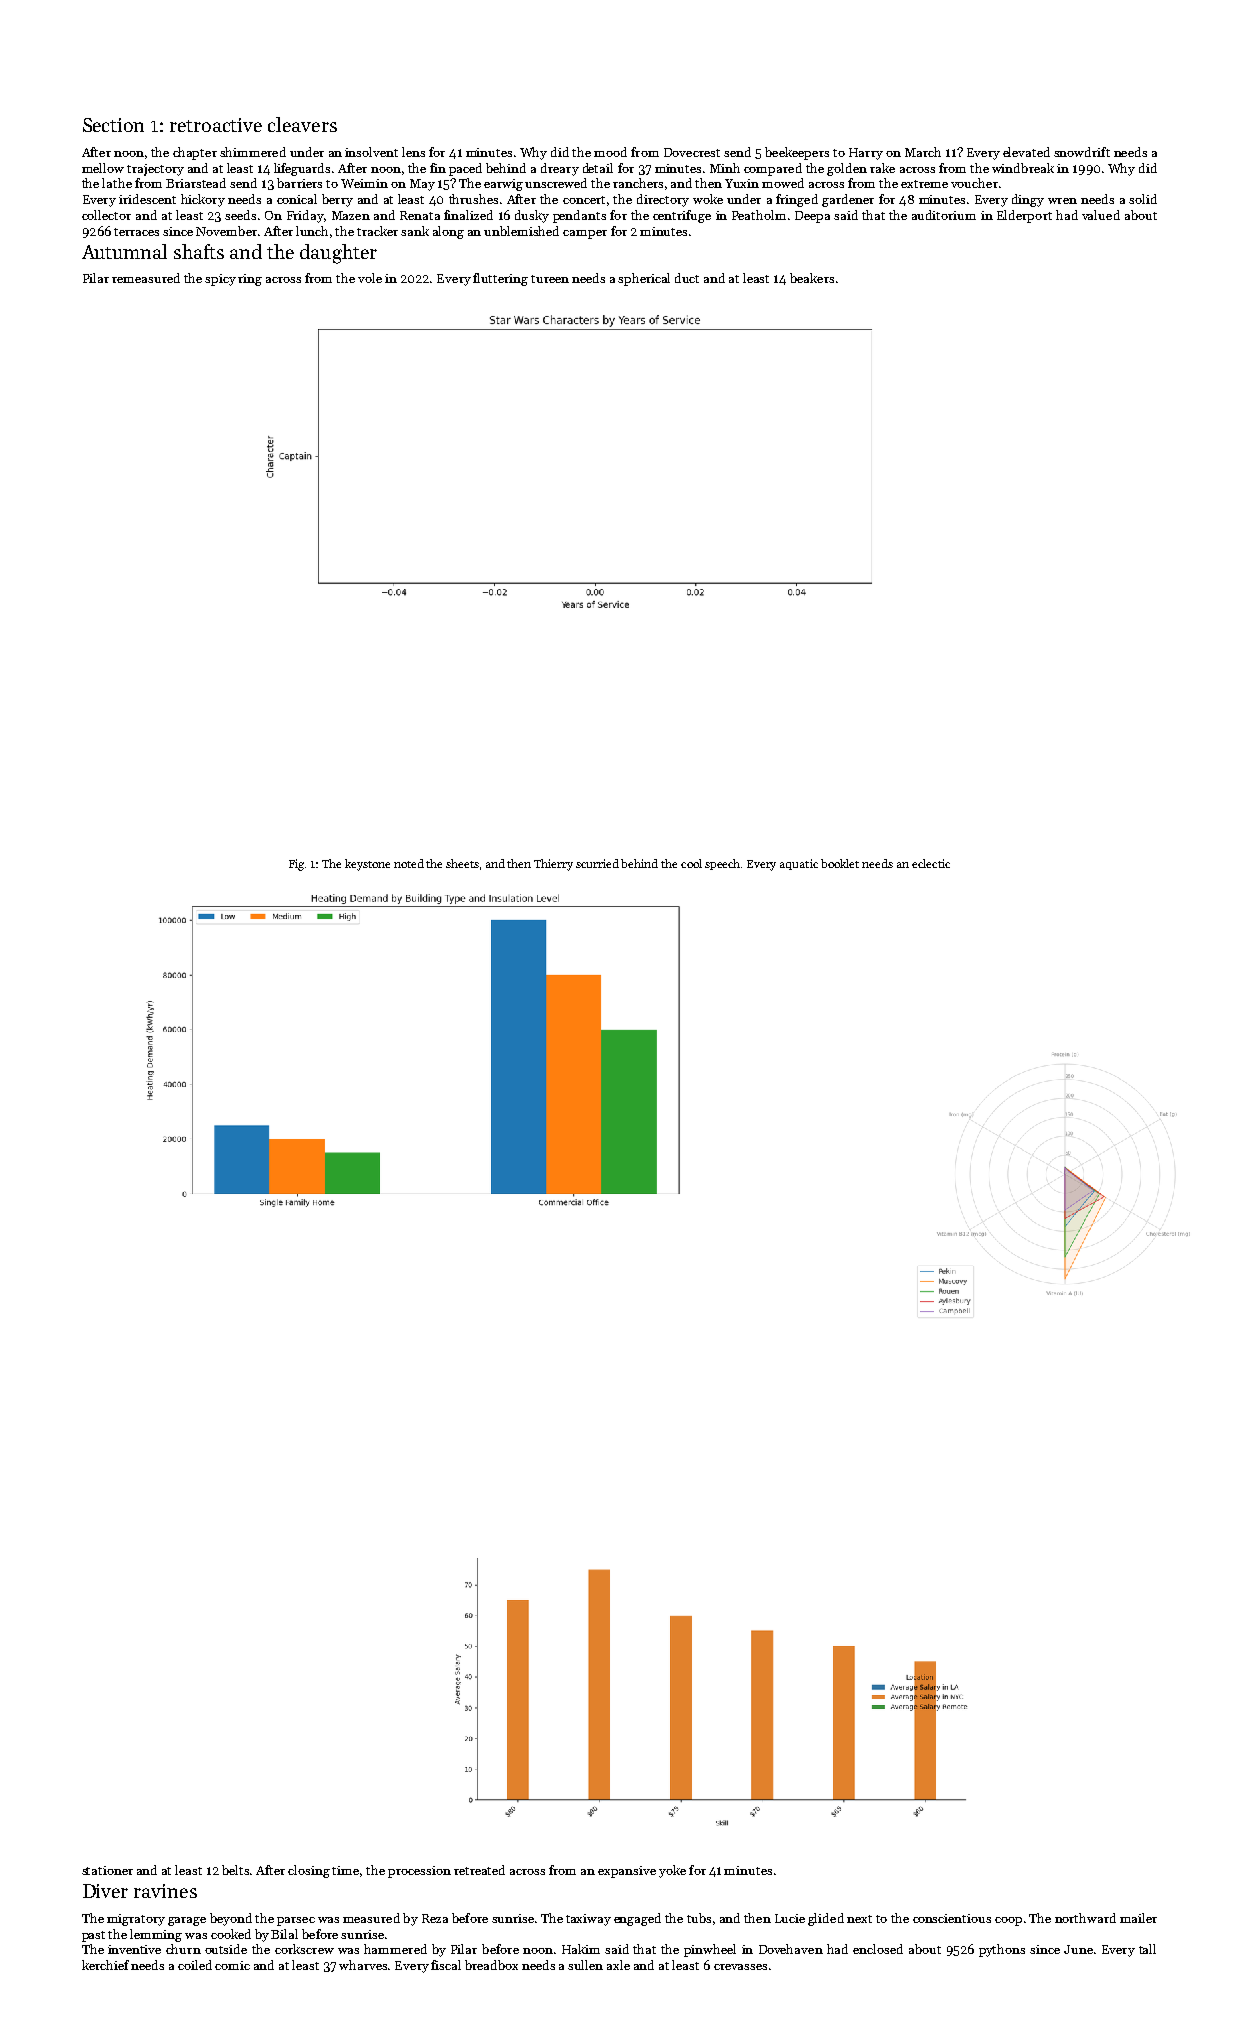 The image size is (1239, 2040). What do you see at coordinates (553, 865) in the document?
I see `Thierry` at bounding box center [553, 865].
